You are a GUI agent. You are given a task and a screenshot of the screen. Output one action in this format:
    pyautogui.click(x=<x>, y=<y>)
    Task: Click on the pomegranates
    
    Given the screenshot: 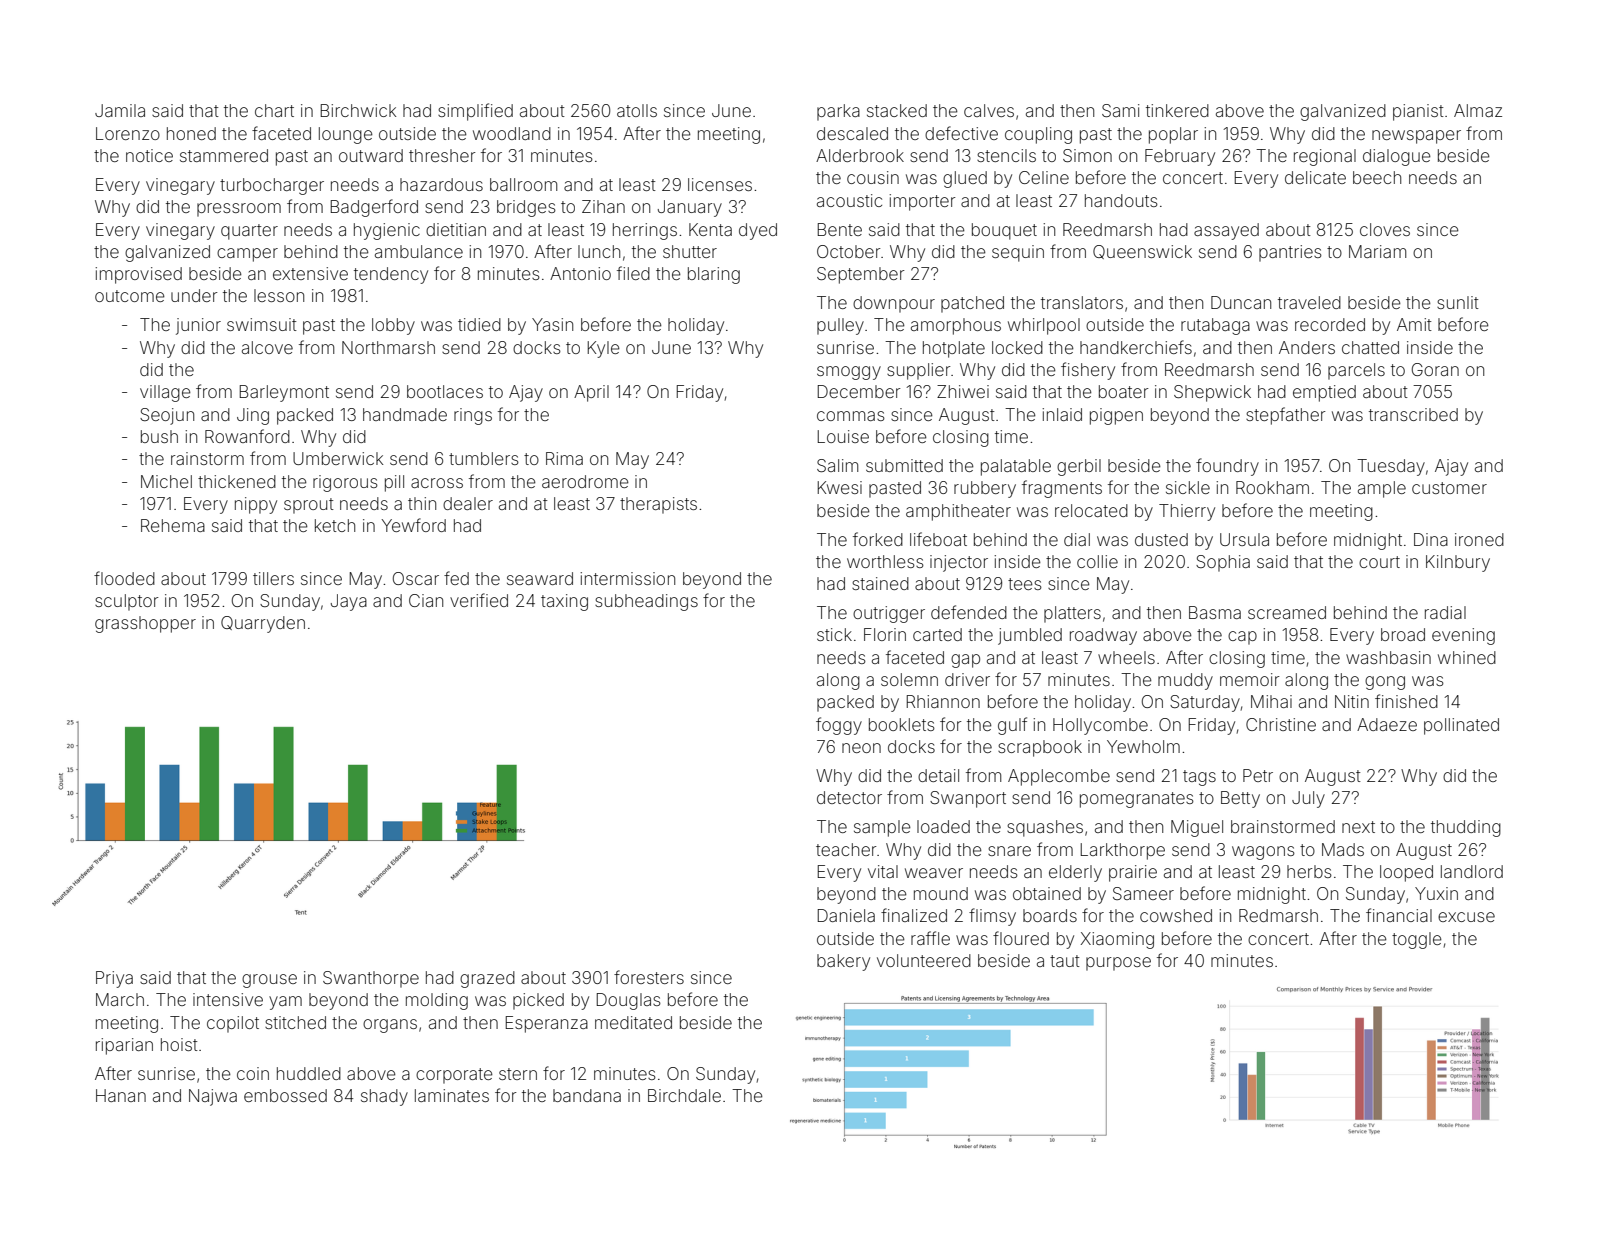 What is the action you would take?
    pyautogui.click(x=1137, y=800)
